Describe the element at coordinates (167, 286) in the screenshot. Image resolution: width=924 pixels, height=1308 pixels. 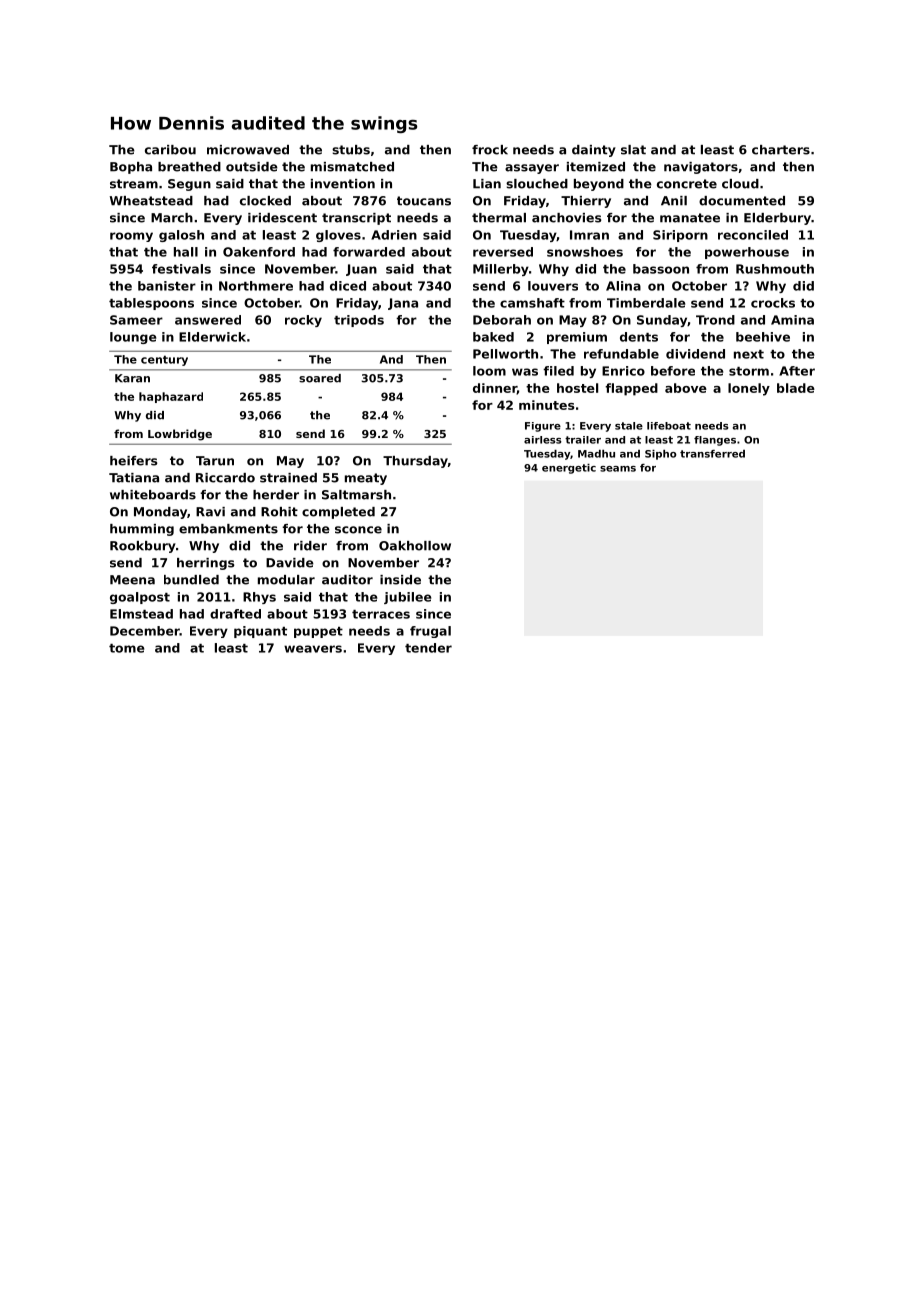
I see `banister` at that location.
